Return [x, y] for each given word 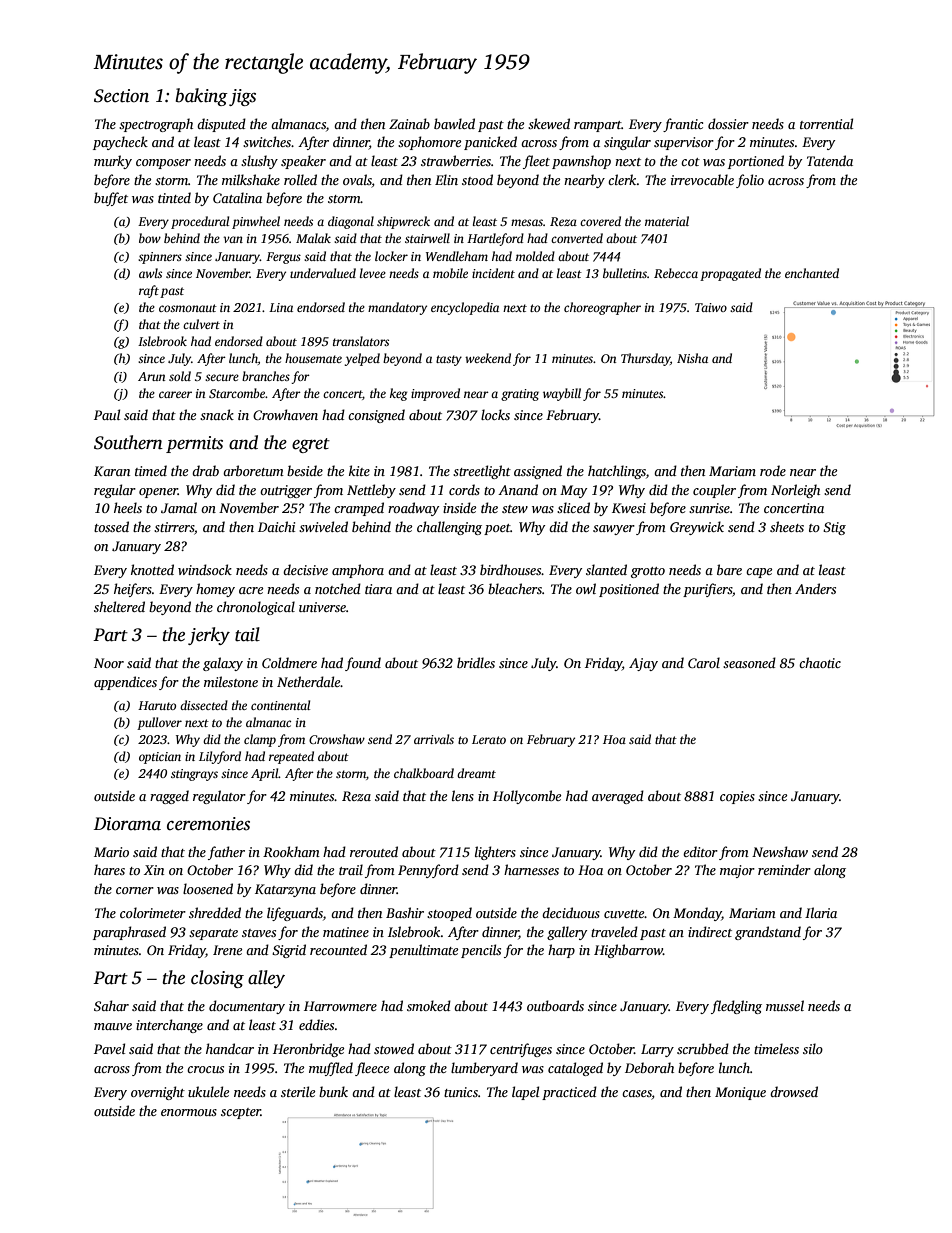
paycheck [120, 143]
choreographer [602, 308]
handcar [230, 1048]
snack [217, 414]
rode [773, 470]
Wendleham [457, 256]
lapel [525, 1093]
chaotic [820, 662]
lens [463, 795]
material [667, 221]
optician [160, 758]
